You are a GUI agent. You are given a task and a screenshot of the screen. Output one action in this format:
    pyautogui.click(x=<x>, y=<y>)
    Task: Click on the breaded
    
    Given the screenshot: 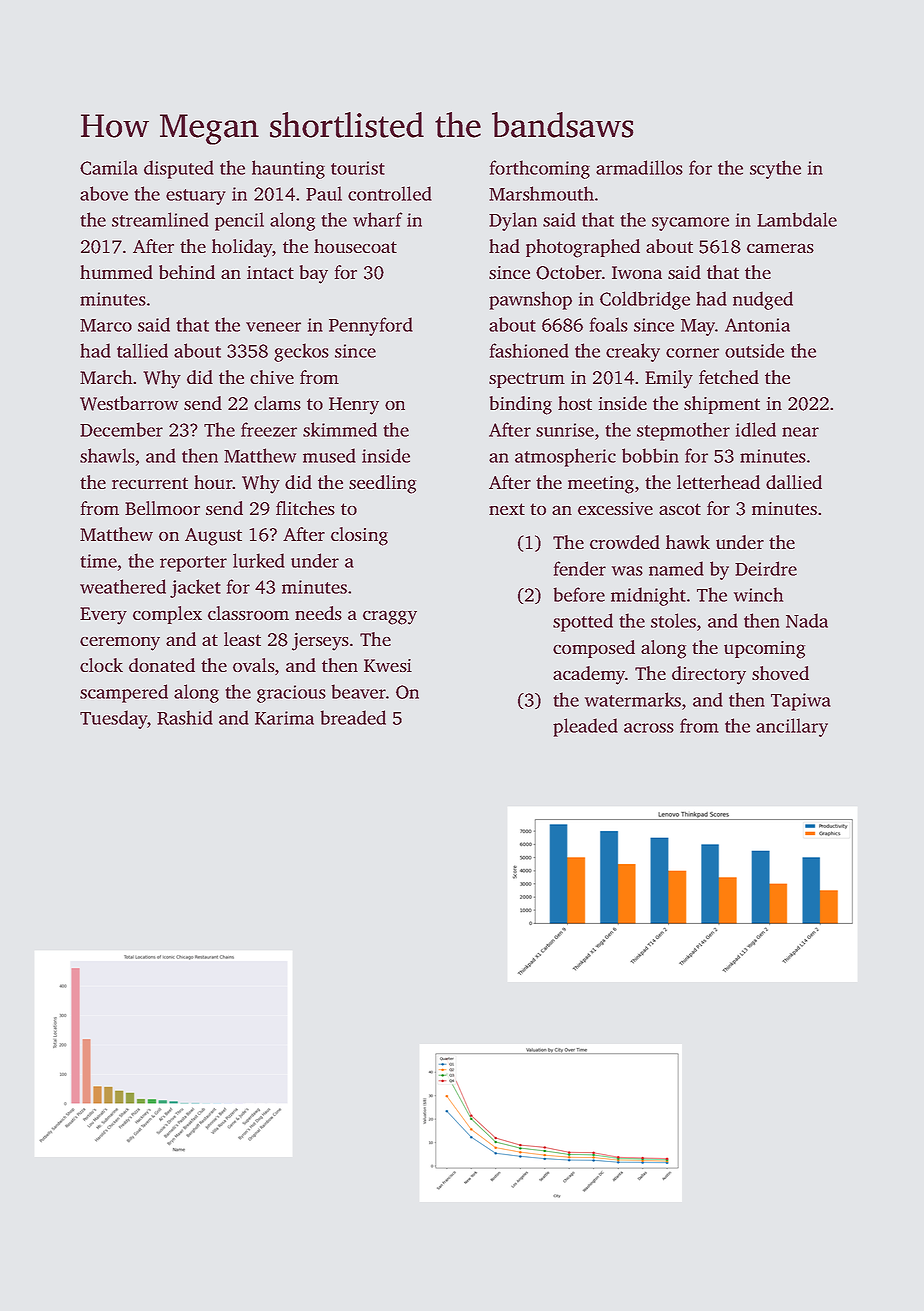 What is the action you would take?
    pyautogui.click(x=353, y=717)
